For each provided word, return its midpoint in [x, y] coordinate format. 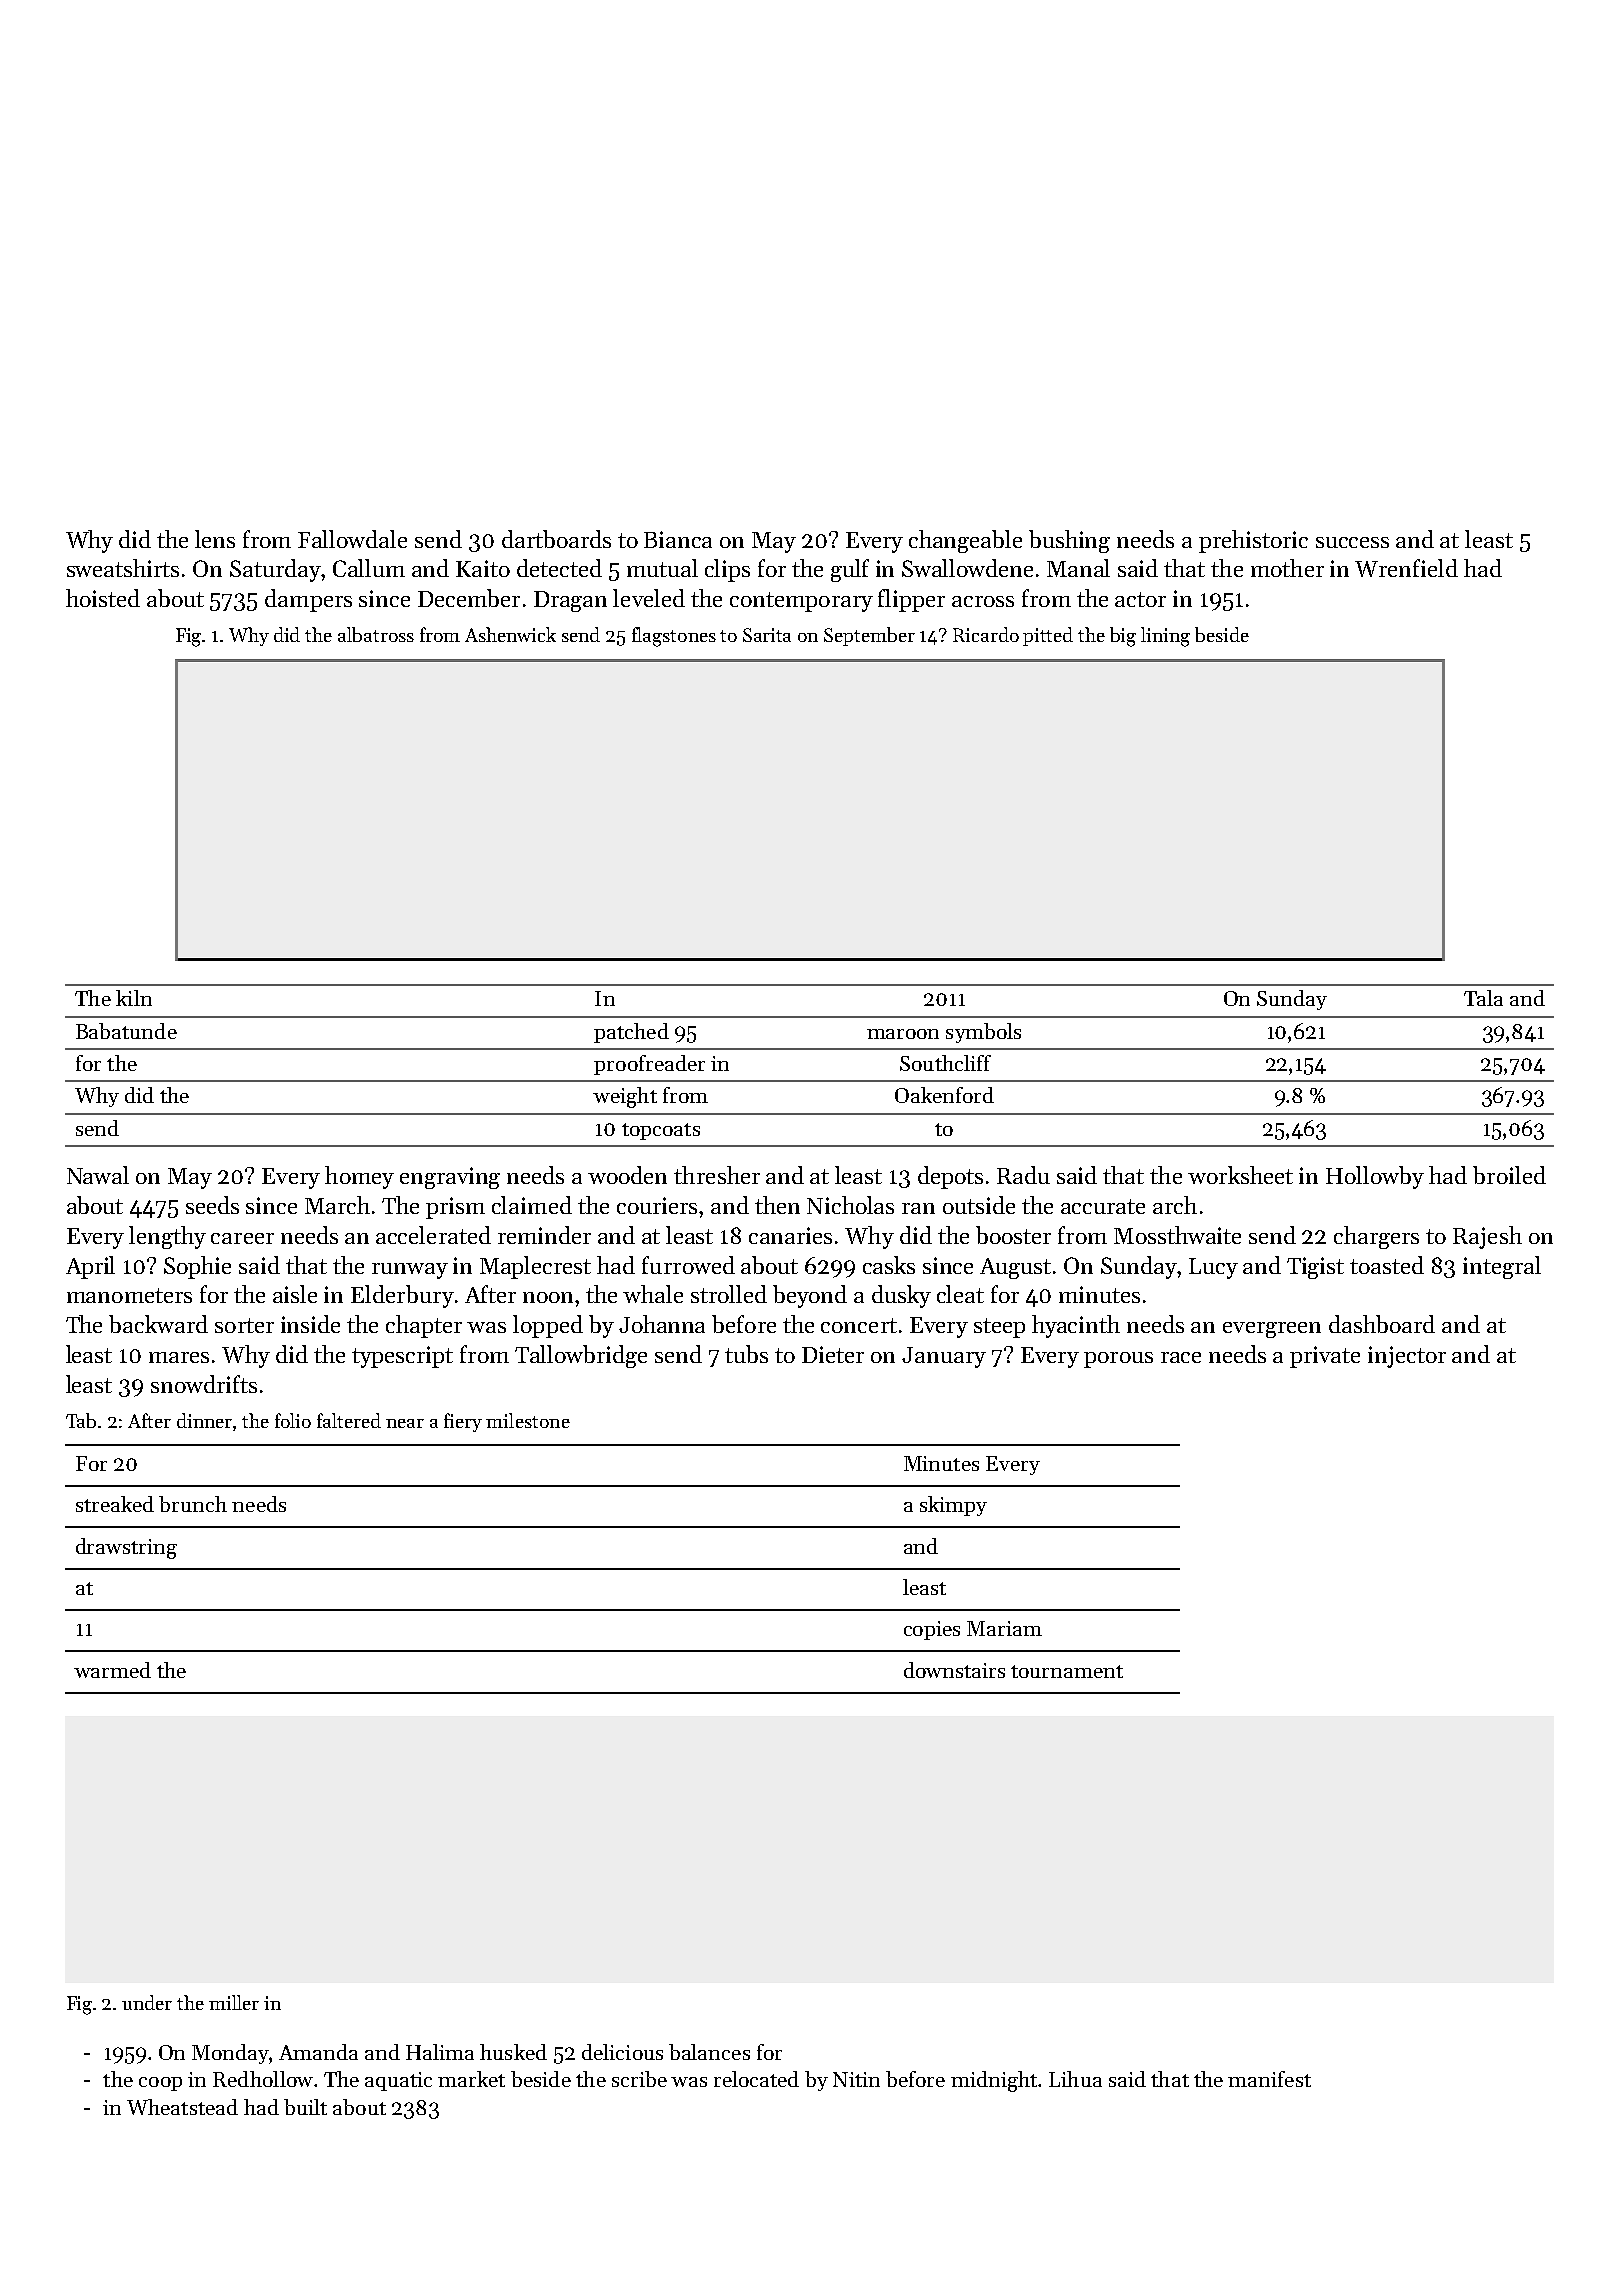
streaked [115, 1504]
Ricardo [986, 634]
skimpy [953, 1506]
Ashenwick [510, 634]
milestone [528, 1420]
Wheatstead [182, 2107]
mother [1287, 568]
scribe [639, 2079]
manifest [1269, 2079]
